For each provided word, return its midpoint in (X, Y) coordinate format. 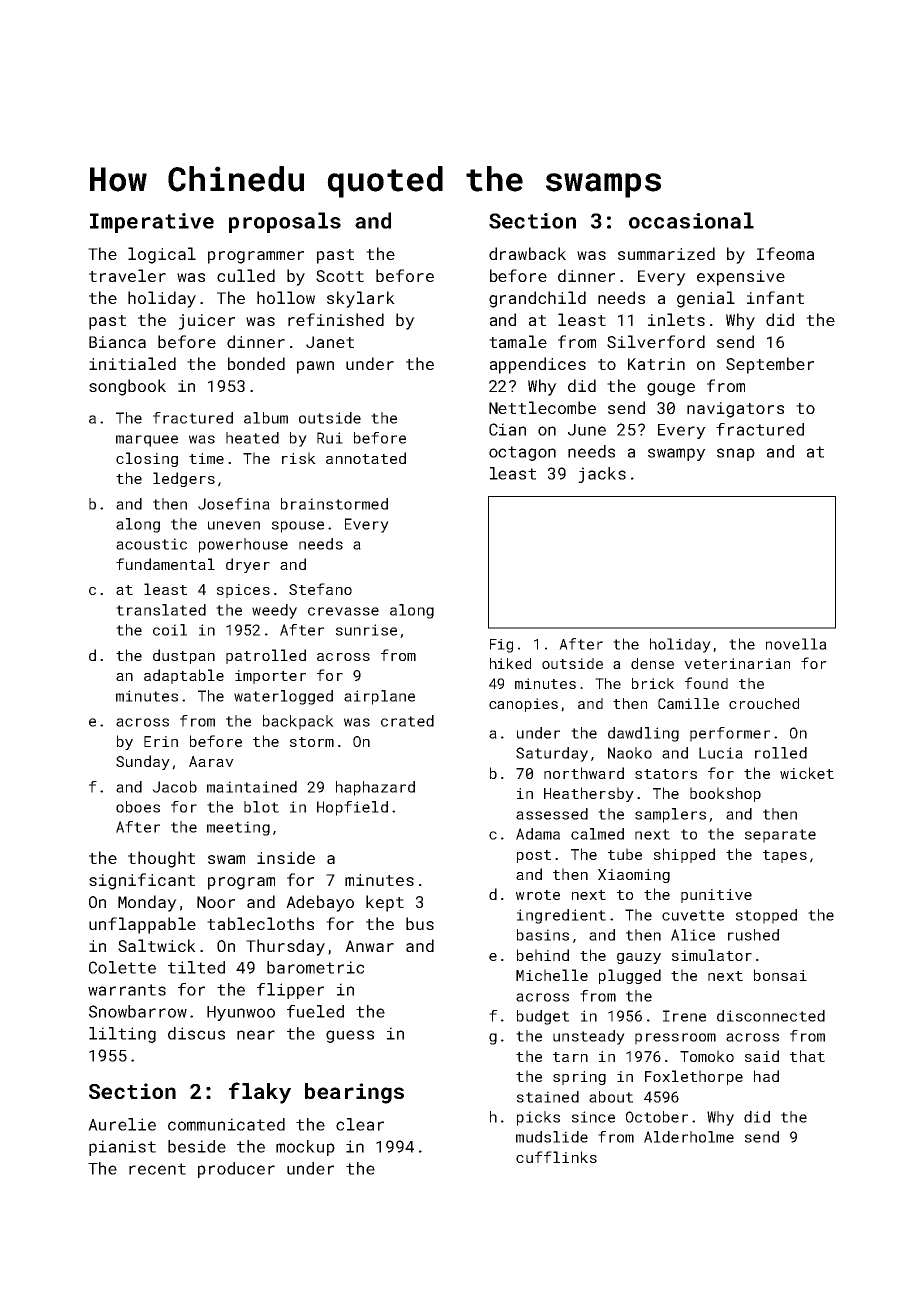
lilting (122, 1035)
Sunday (143, 762)
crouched (764, 703)
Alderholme (689, 1137)
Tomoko (707, 1056)
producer (236, 1170)
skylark (361, 299)
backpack (298, 722)
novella (796, 644)
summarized (666, 253)
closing (147, 459)
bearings (354, 1093)
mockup (305, 1148)
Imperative (152, 223)
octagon (522, 453)
